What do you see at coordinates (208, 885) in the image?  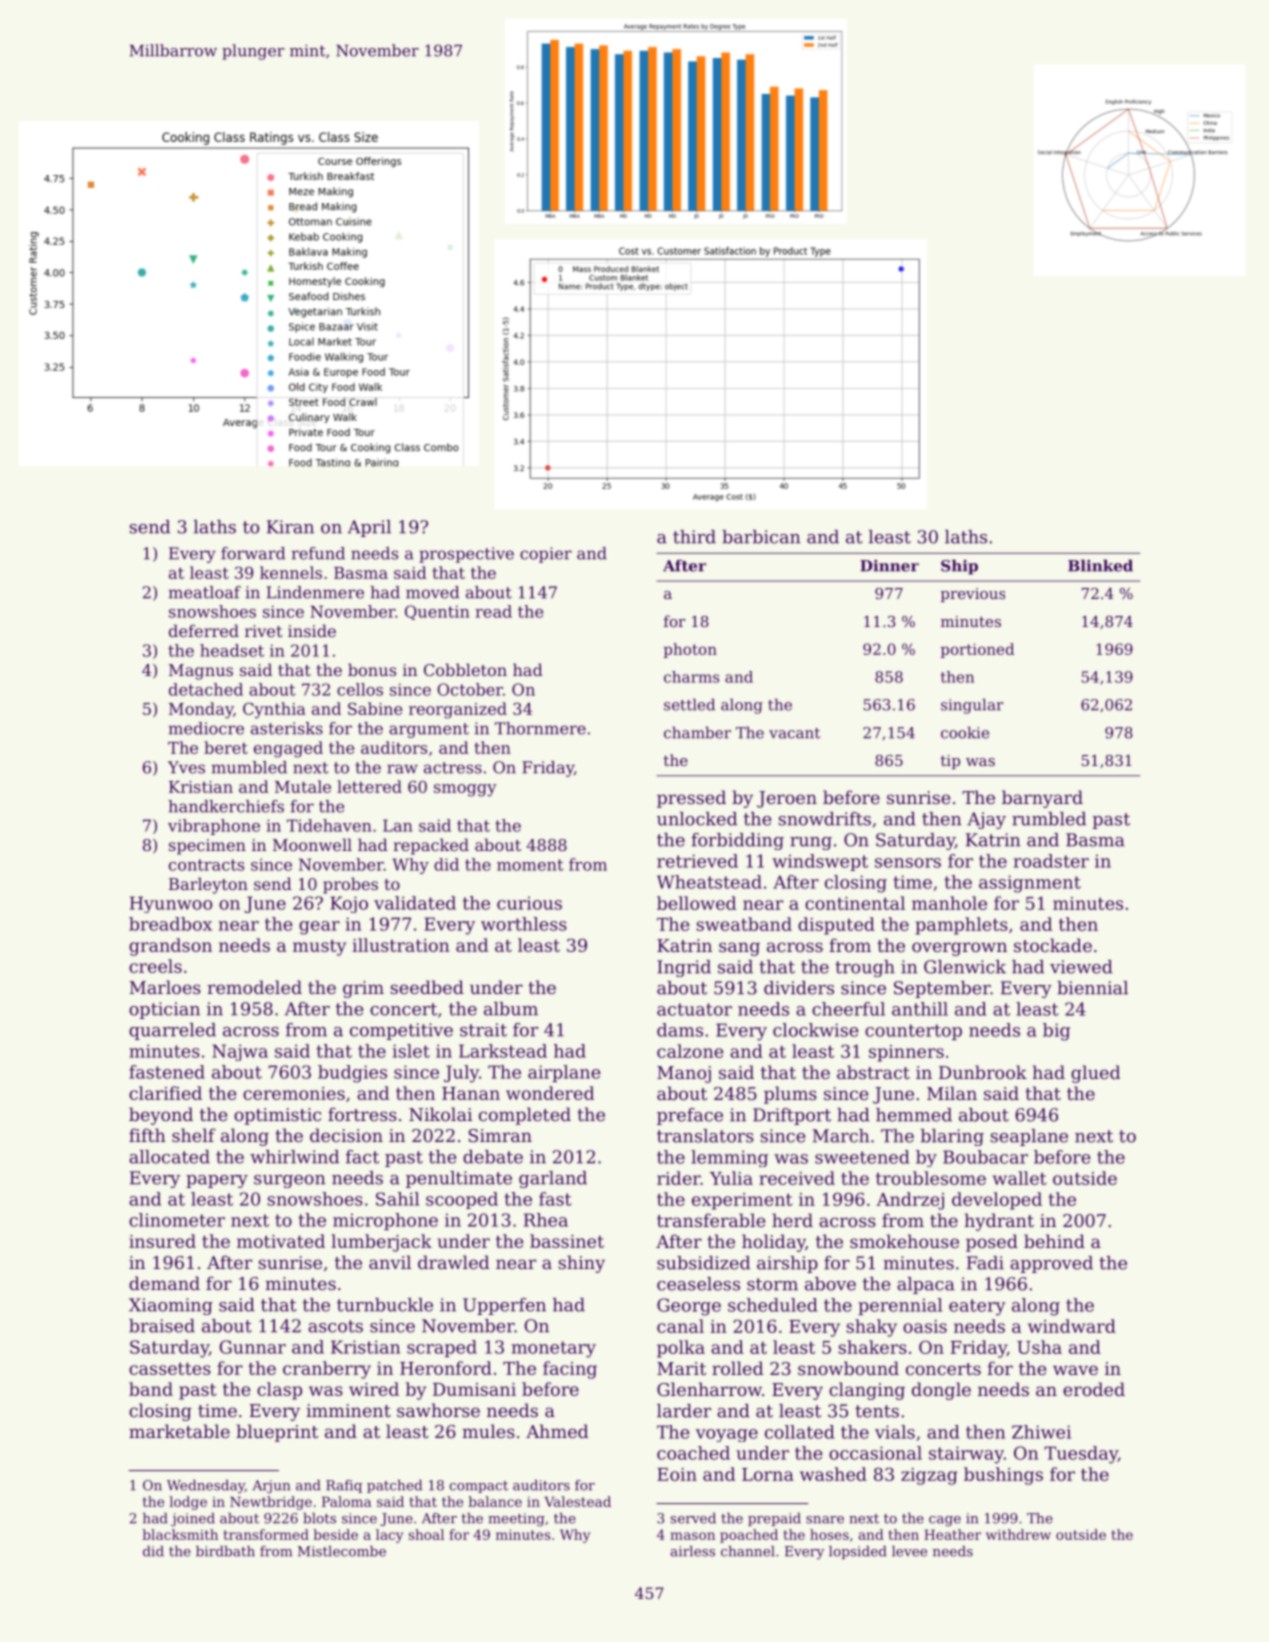 I see `Barleyton` at bounding box center [208, 885].
